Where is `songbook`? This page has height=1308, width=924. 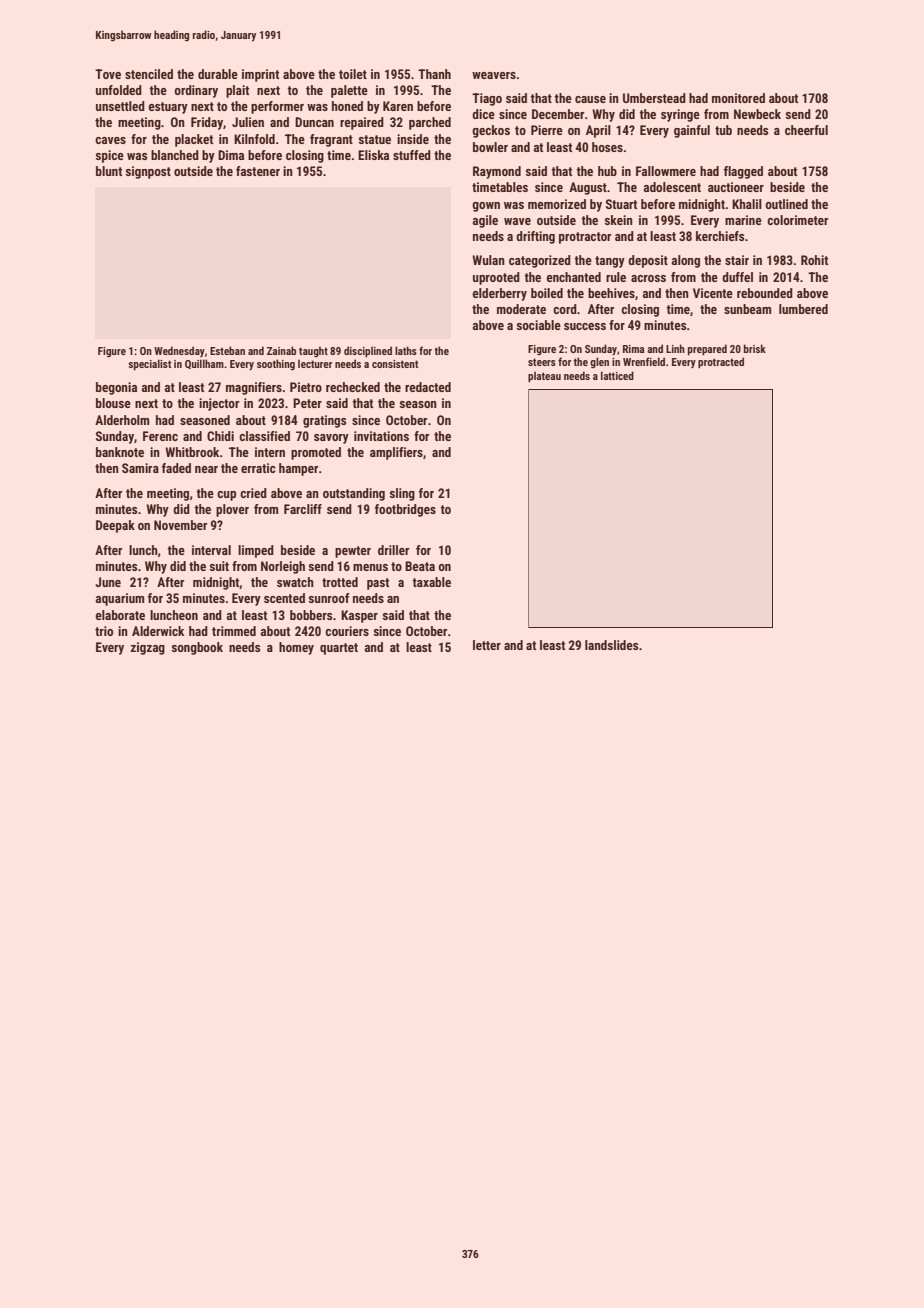
songbook is located at coordinates (197, 648).
